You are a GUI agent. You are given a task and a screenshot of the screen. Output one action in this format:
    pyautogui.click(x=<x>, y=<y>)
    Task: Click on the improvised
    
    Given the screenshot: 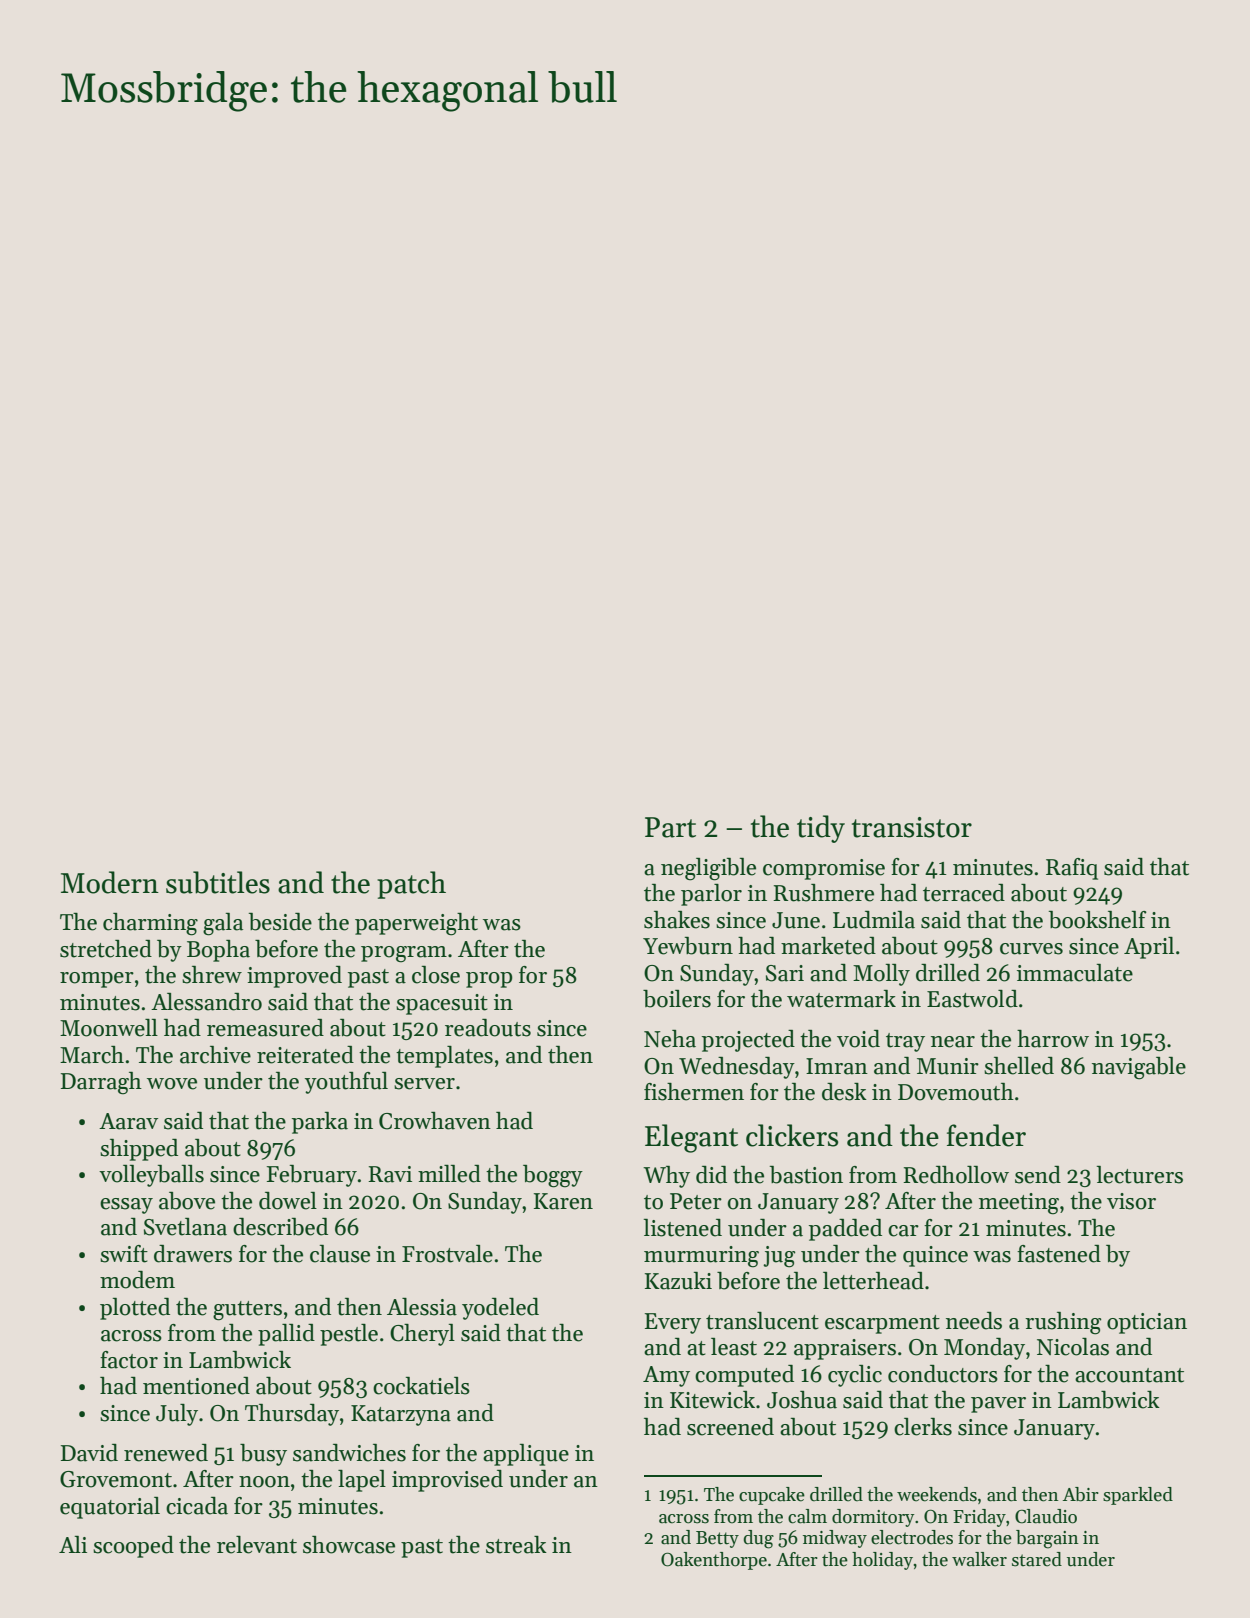 What is the action you would take?
    pyautogui.click(x=447, y=1481)
